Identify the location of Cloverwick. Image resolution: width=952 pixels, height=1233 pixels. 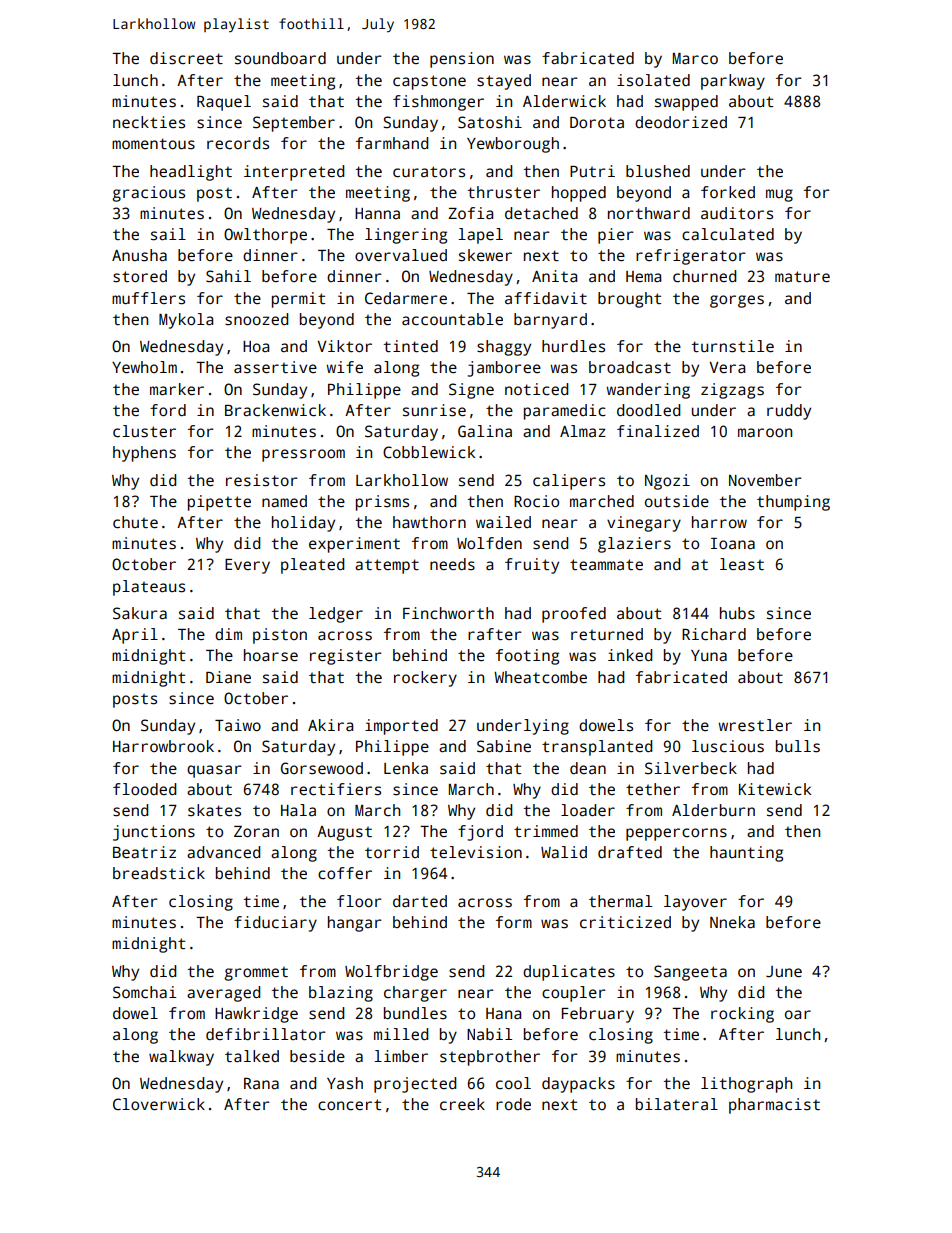
(159, 1104).
